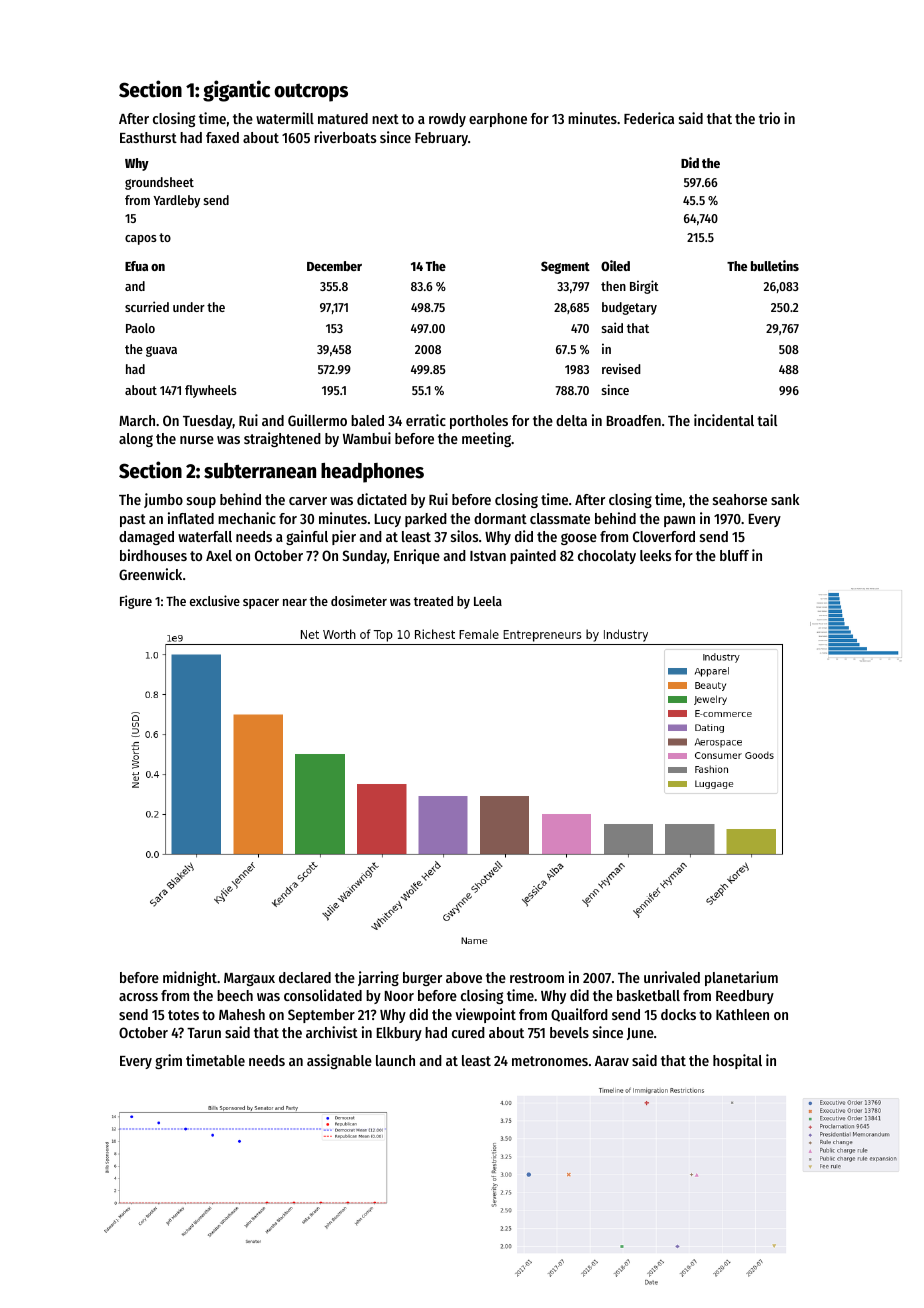 The image size is (924, 1308). I want to click on restroom, so click(537, 978).
